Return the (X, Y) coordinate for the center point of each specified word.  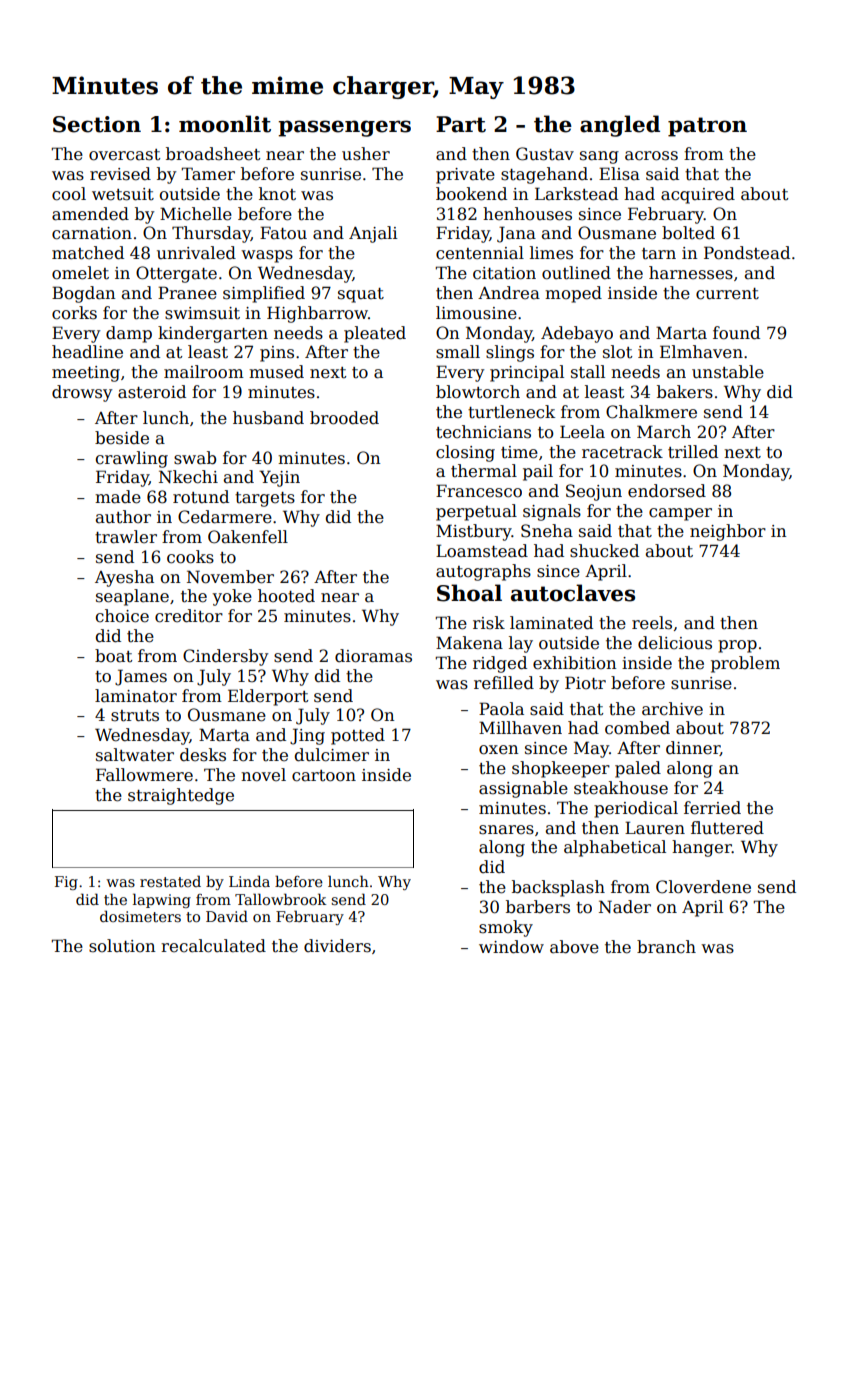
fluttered (727, 828)
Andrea (509, 293)
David (227, 916)
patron (707, 127)
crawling (132, 459)
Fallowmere (144, 775)
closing (465, 453)
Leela (582, 432)
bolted (688, 233)
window (511, 947)
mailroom (204, 372)
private (465, 176)
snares (506, 830)
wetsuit (123, 194)
